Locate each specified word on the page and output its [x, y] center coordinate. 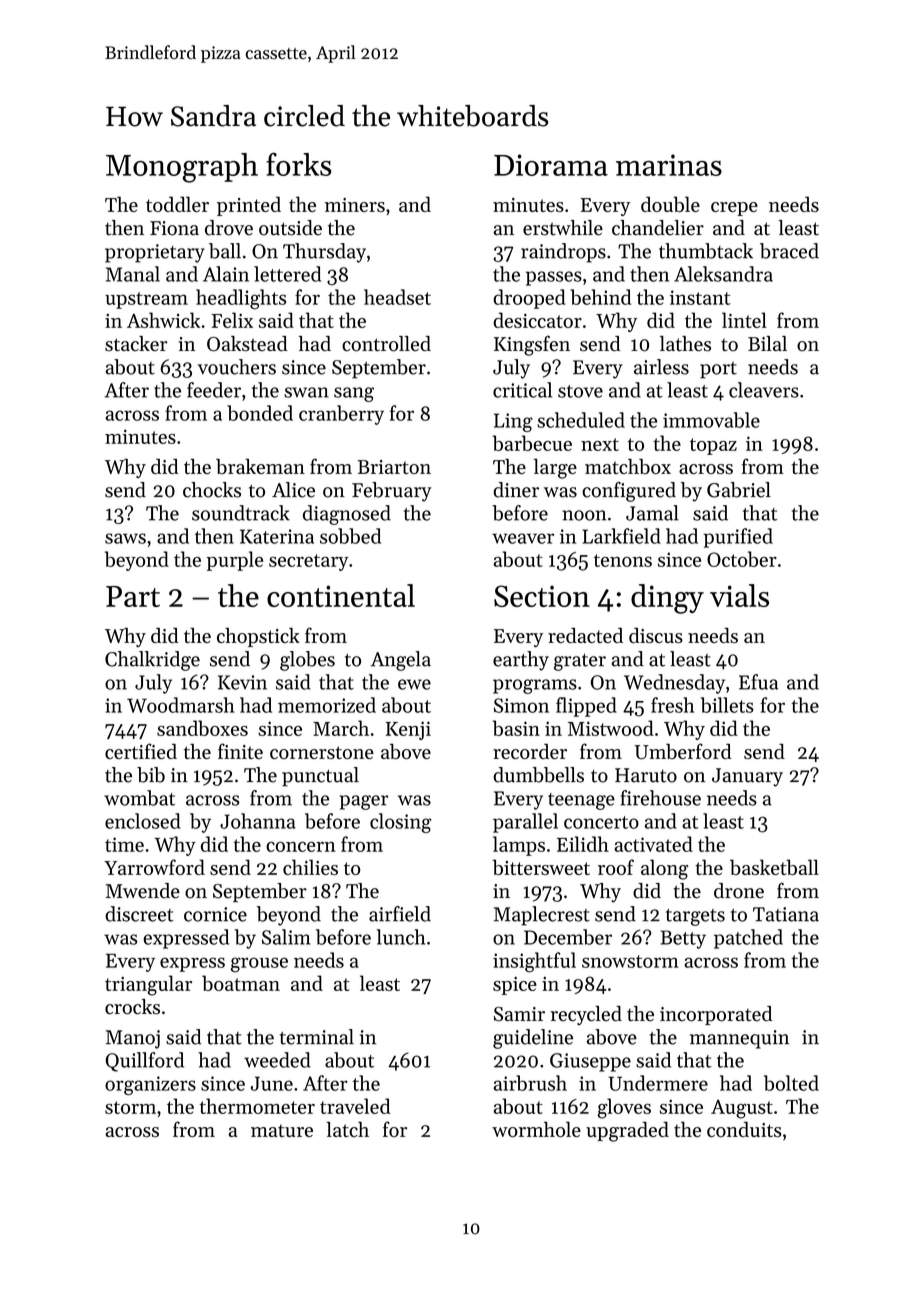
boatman [241, 983]
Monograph [182, 168]
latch [347, 1129]
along [665, 869]
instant [700, 297]
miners [355, 205]
